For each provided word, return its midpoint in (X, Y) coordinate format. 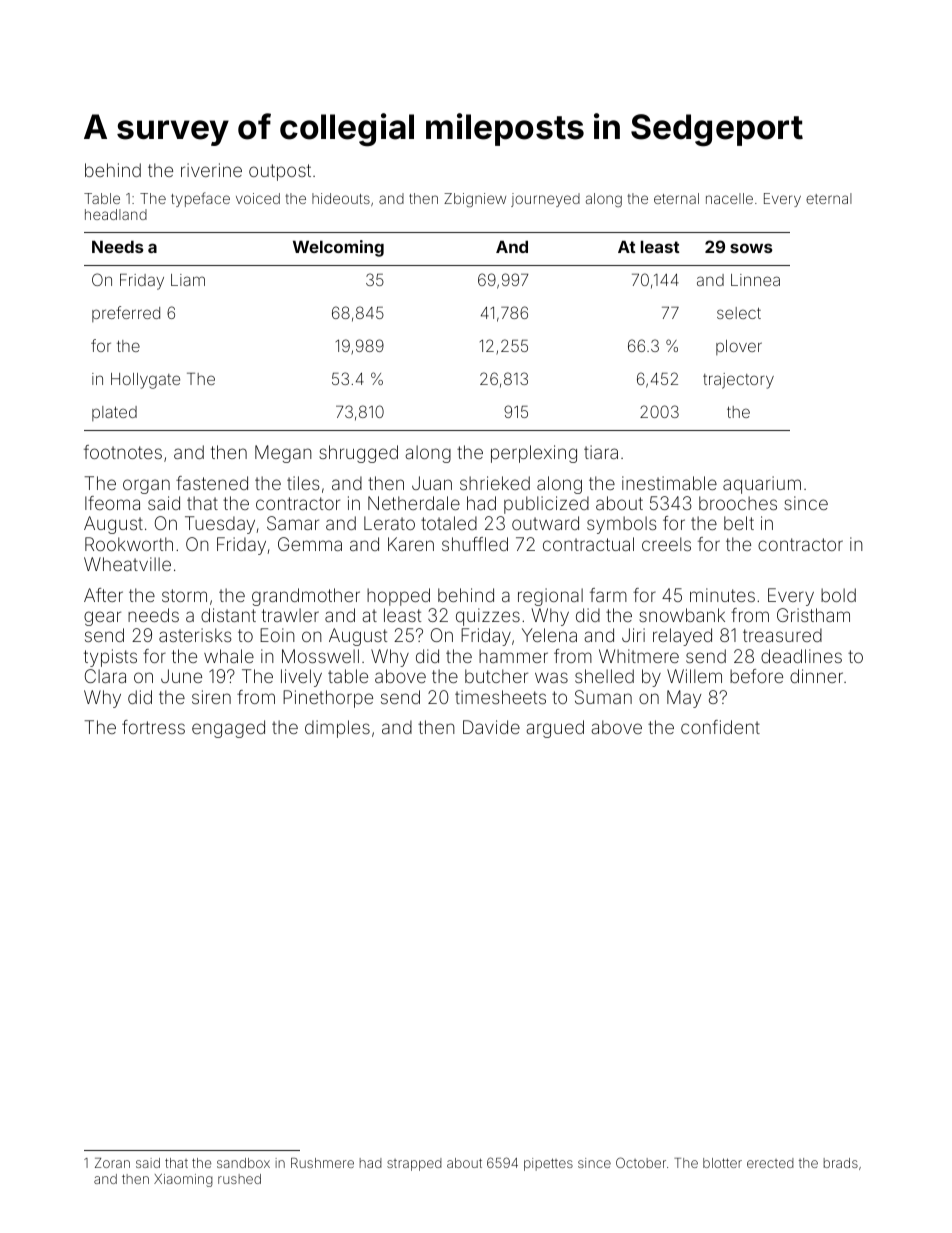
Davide (491, 727)
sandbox (243, 1163)
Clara (105, 676)
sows (751, 248)
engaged (228, 729)
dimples (337, 729)
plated (114, 413)
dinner (816, 676)
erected (770, 1163)
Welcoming (338, 248)
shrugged (358, 454)
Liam (188, 280)
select (739, 313)
